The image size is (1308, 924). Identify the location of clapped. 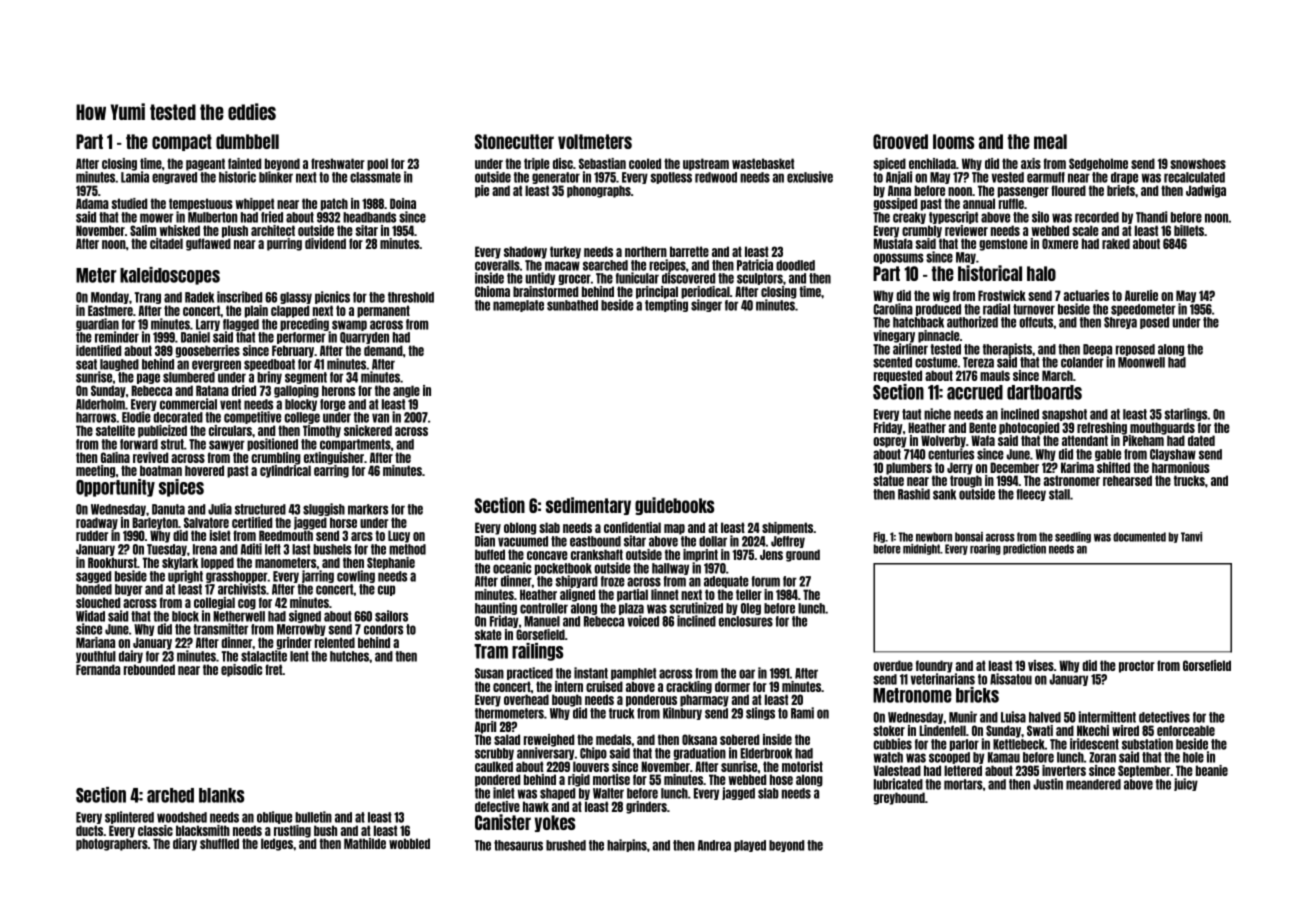
(290, 311).
